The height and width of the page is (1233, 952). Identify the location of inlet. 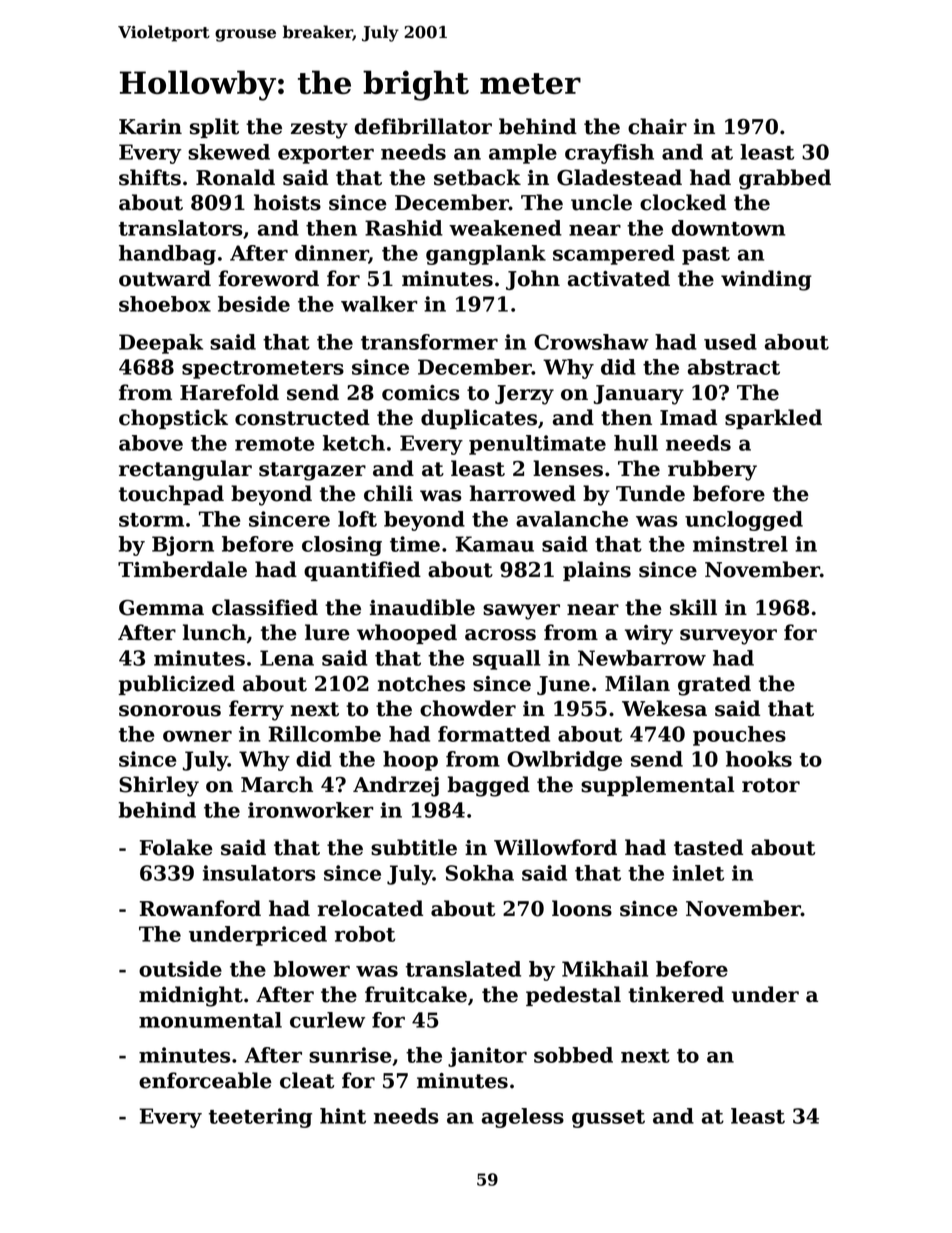
(698, 873).
